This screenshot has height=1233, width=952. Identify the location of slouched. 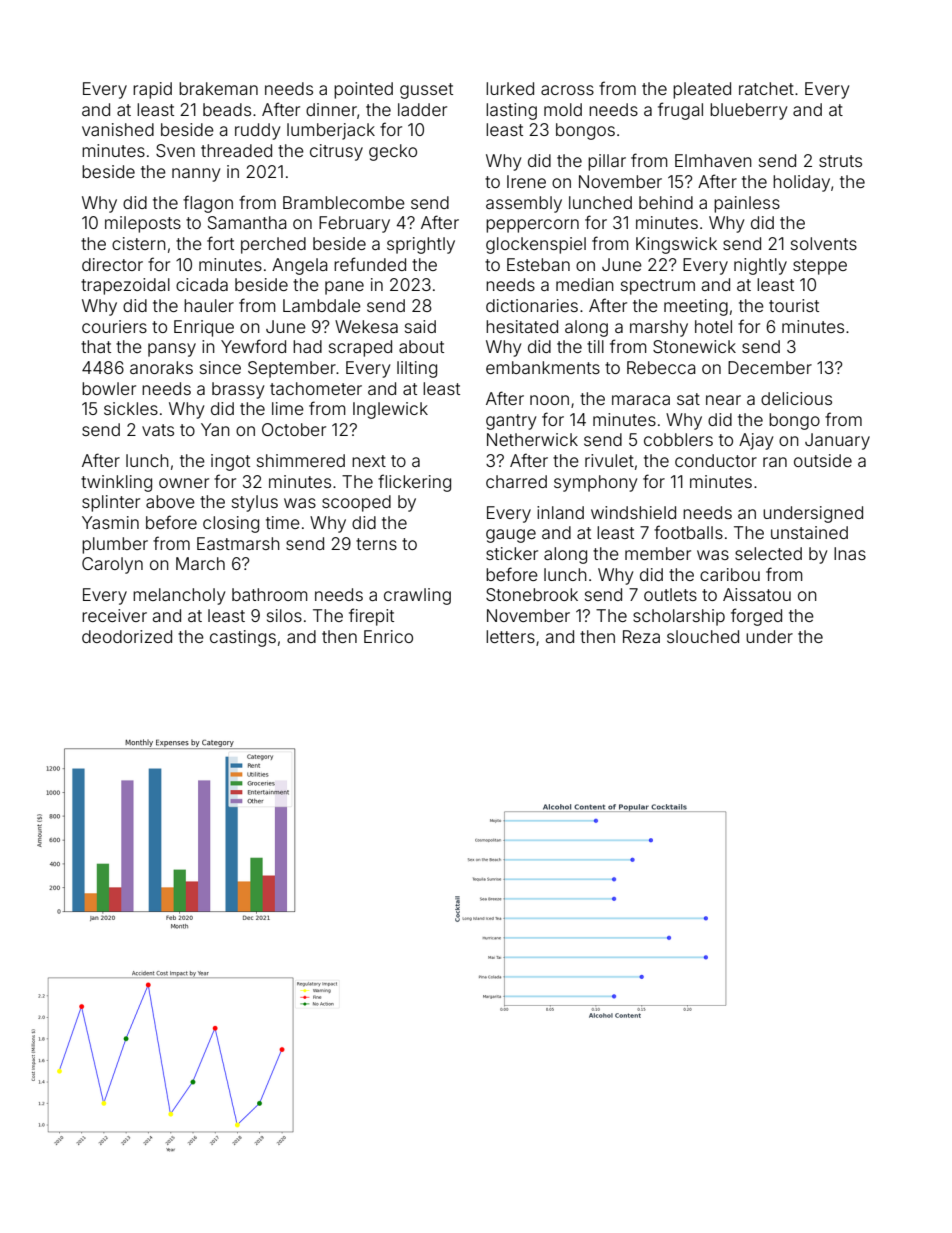
(703, 636).
